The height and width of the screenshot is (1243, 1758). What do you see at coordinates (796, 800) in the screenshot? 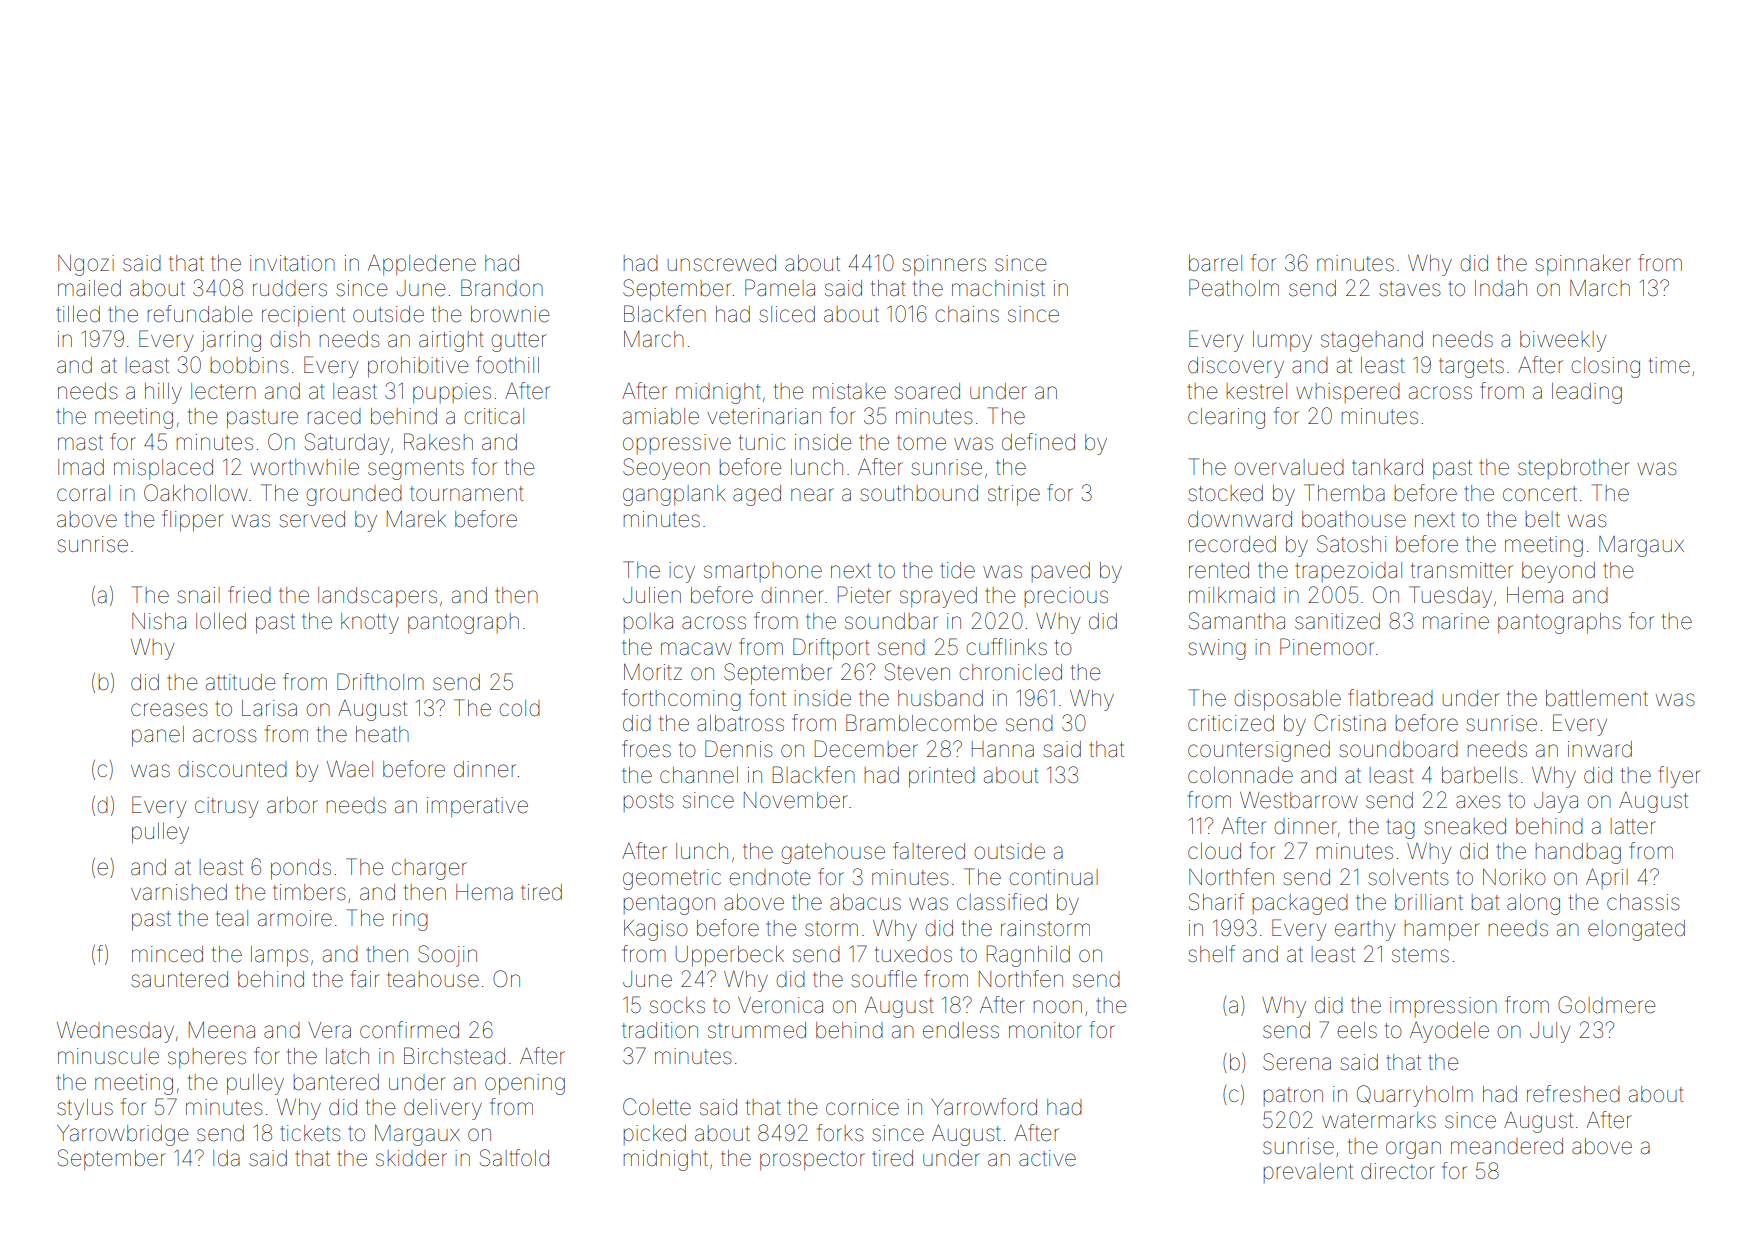
I see `November` at bounding box center [796, 800].
